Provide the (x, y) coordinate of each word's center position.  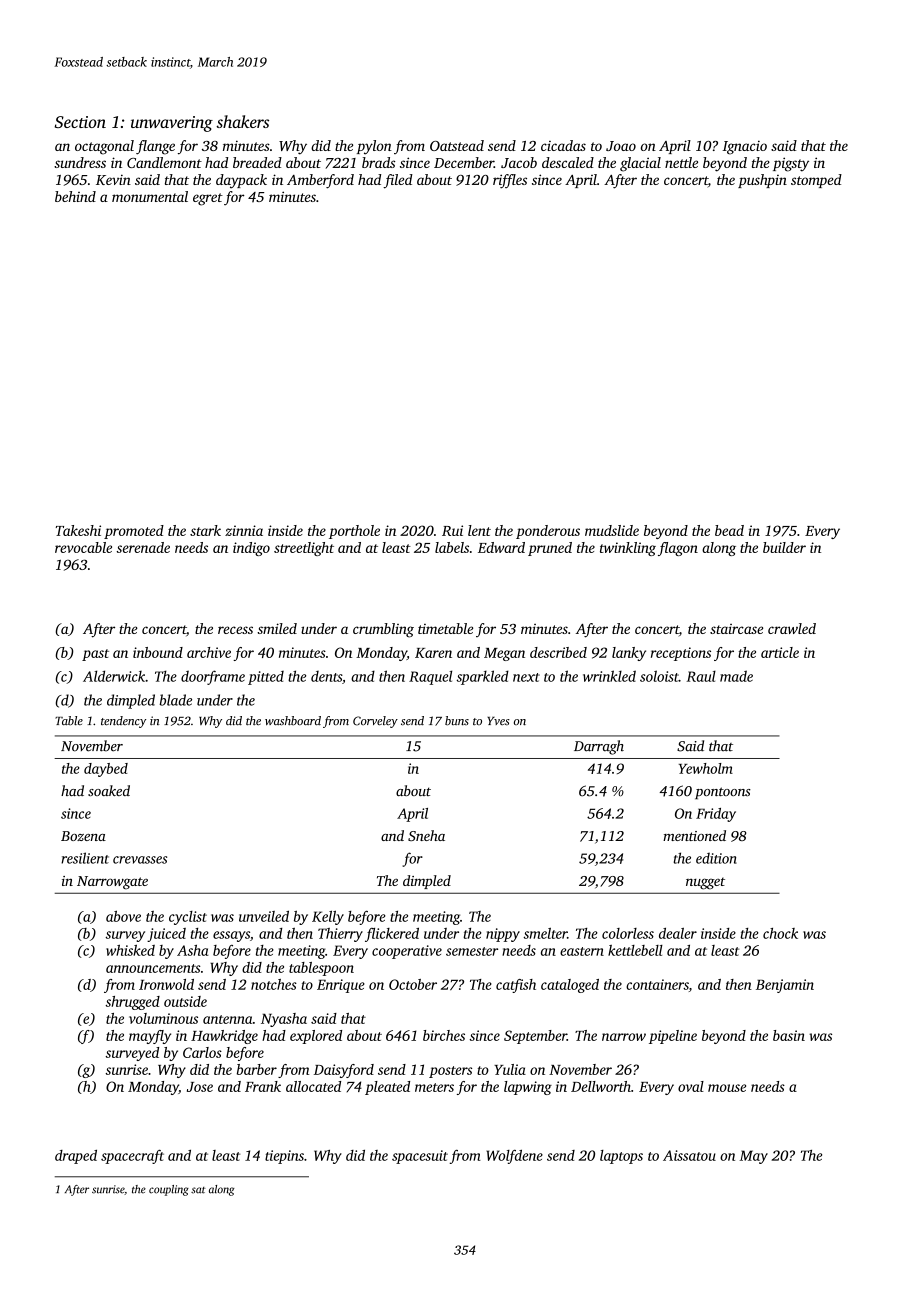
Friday (716, 815)
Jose (200, 1087)
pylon (374, 147)
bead (729, 530)
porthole (354, 532)
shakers (242, 121)
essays (231, 936)
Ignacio (744, 147)
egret (208, 199)
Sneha (426, 835)
